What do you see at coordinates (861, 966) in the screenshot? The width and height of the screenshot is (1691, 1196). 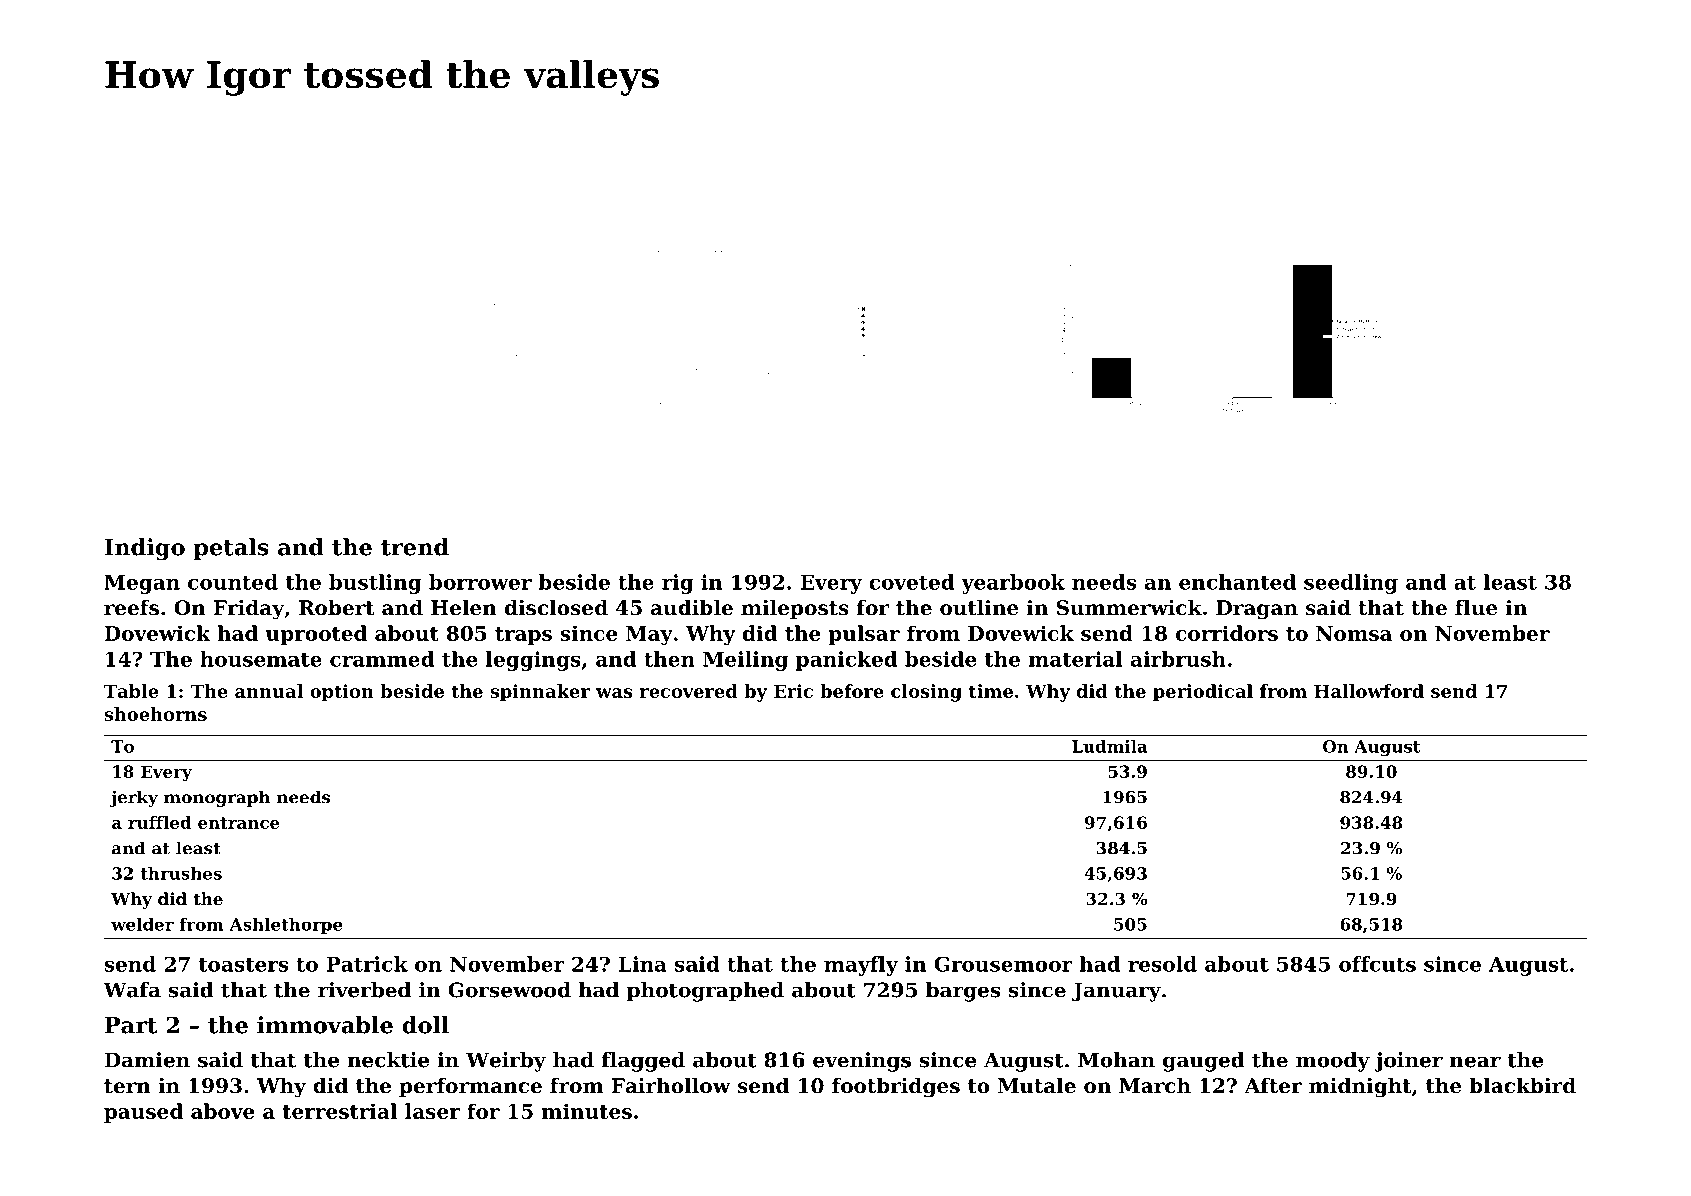 I see `mayfly` at bounding box center [861, 966].
